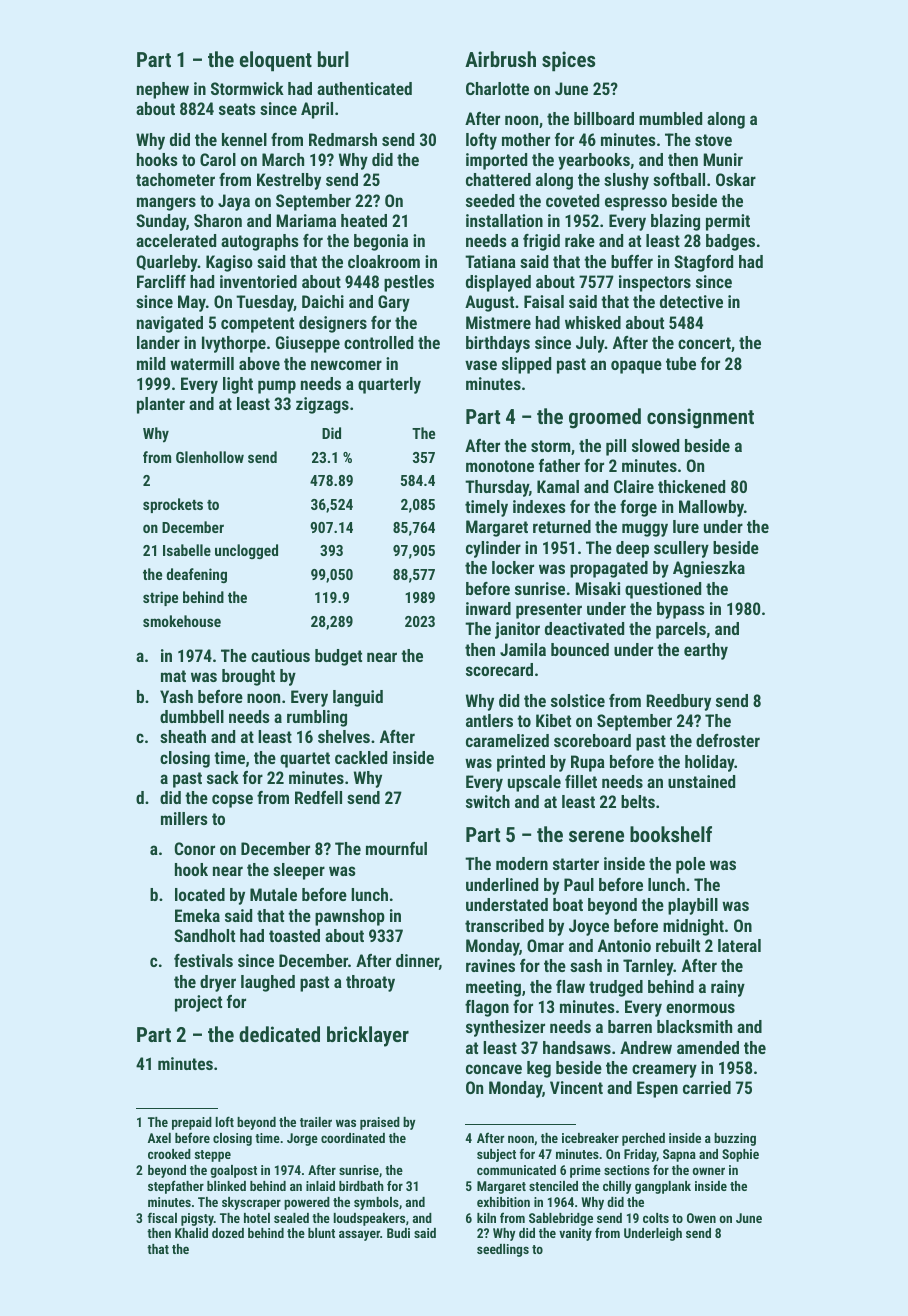 The height and width of the screenshot is (1316, 908). What do you see at coordinates (636, 204) in the screenshot?
I see `espresso` at bounding box center [636, 204].
